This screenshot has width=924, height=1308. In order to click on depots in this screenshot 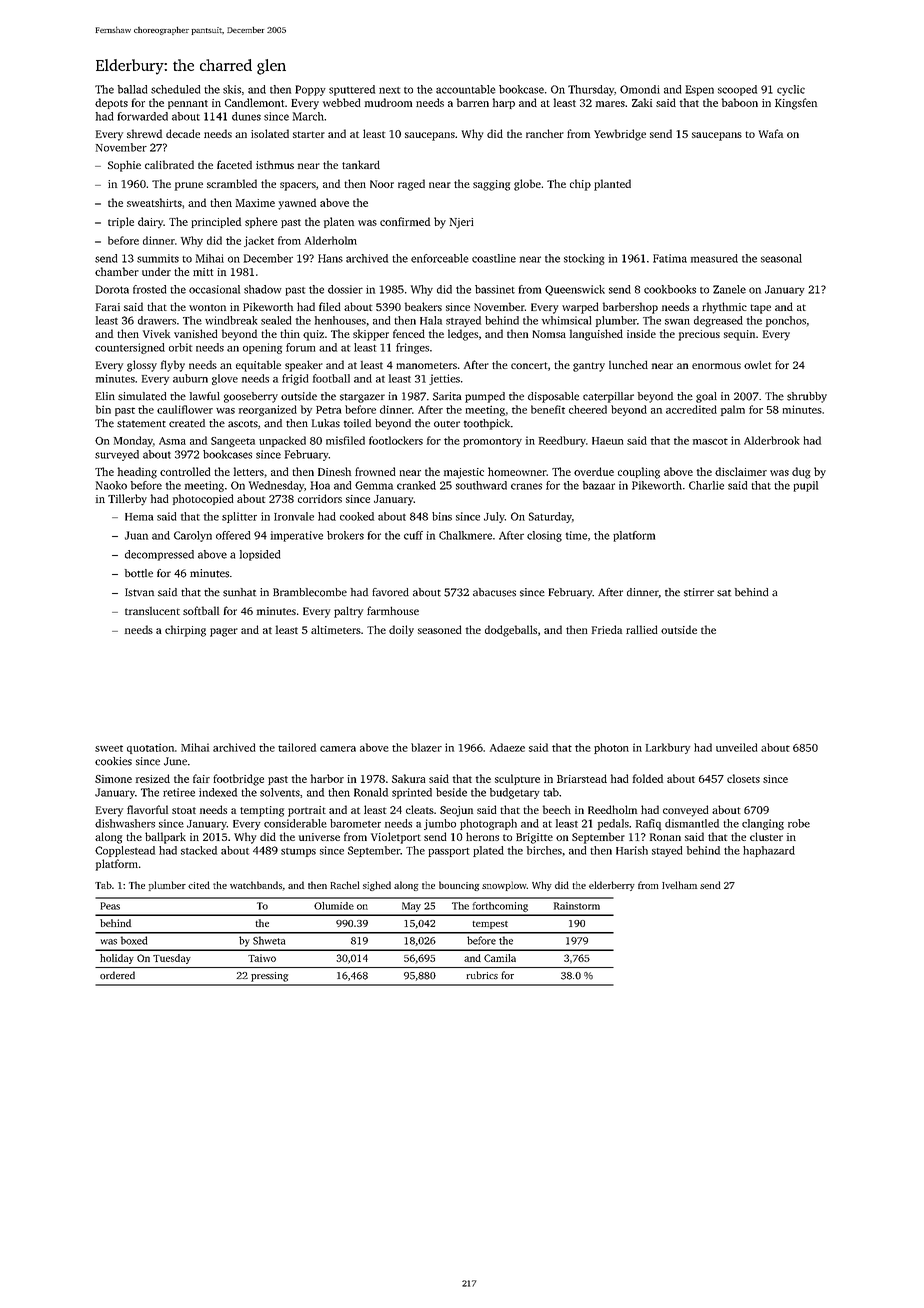, I will do `click(111, 103)`.
